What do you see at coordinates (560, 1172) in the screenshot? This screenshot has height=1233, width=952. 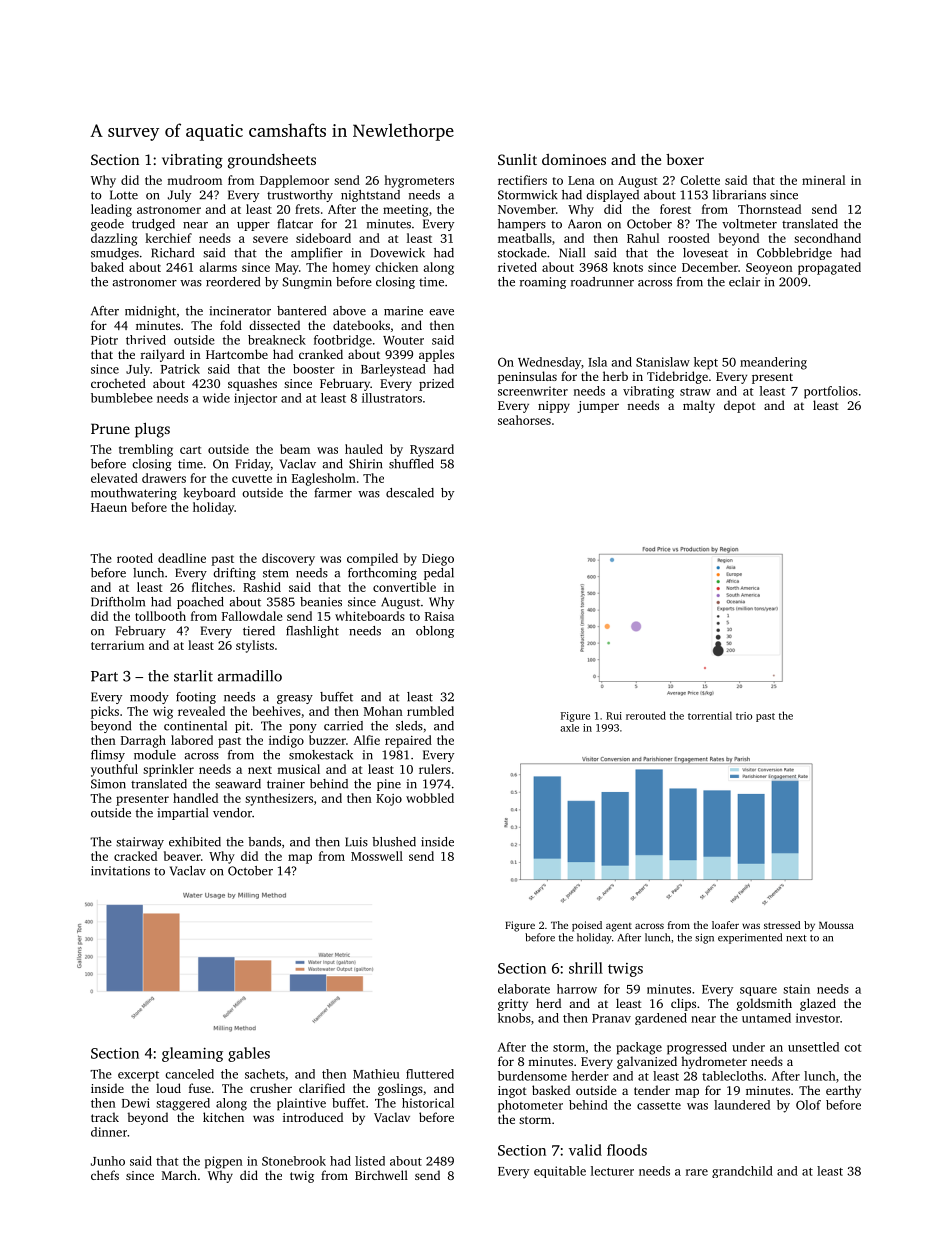 I see `equitable` at bounding box center [560, 1172].
